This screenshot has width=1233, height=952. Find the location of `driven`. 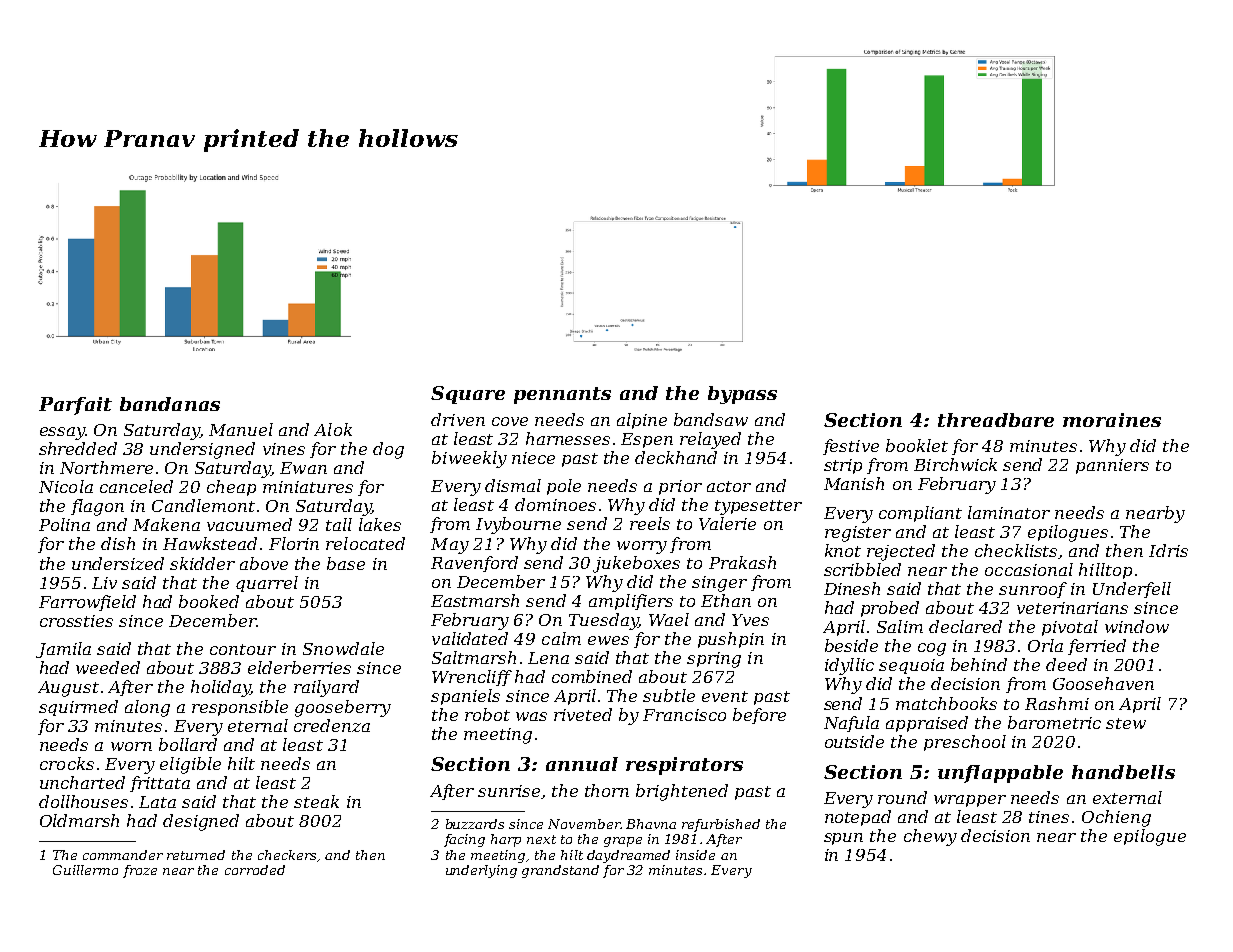

driven is located at coordinates (458, 419).
